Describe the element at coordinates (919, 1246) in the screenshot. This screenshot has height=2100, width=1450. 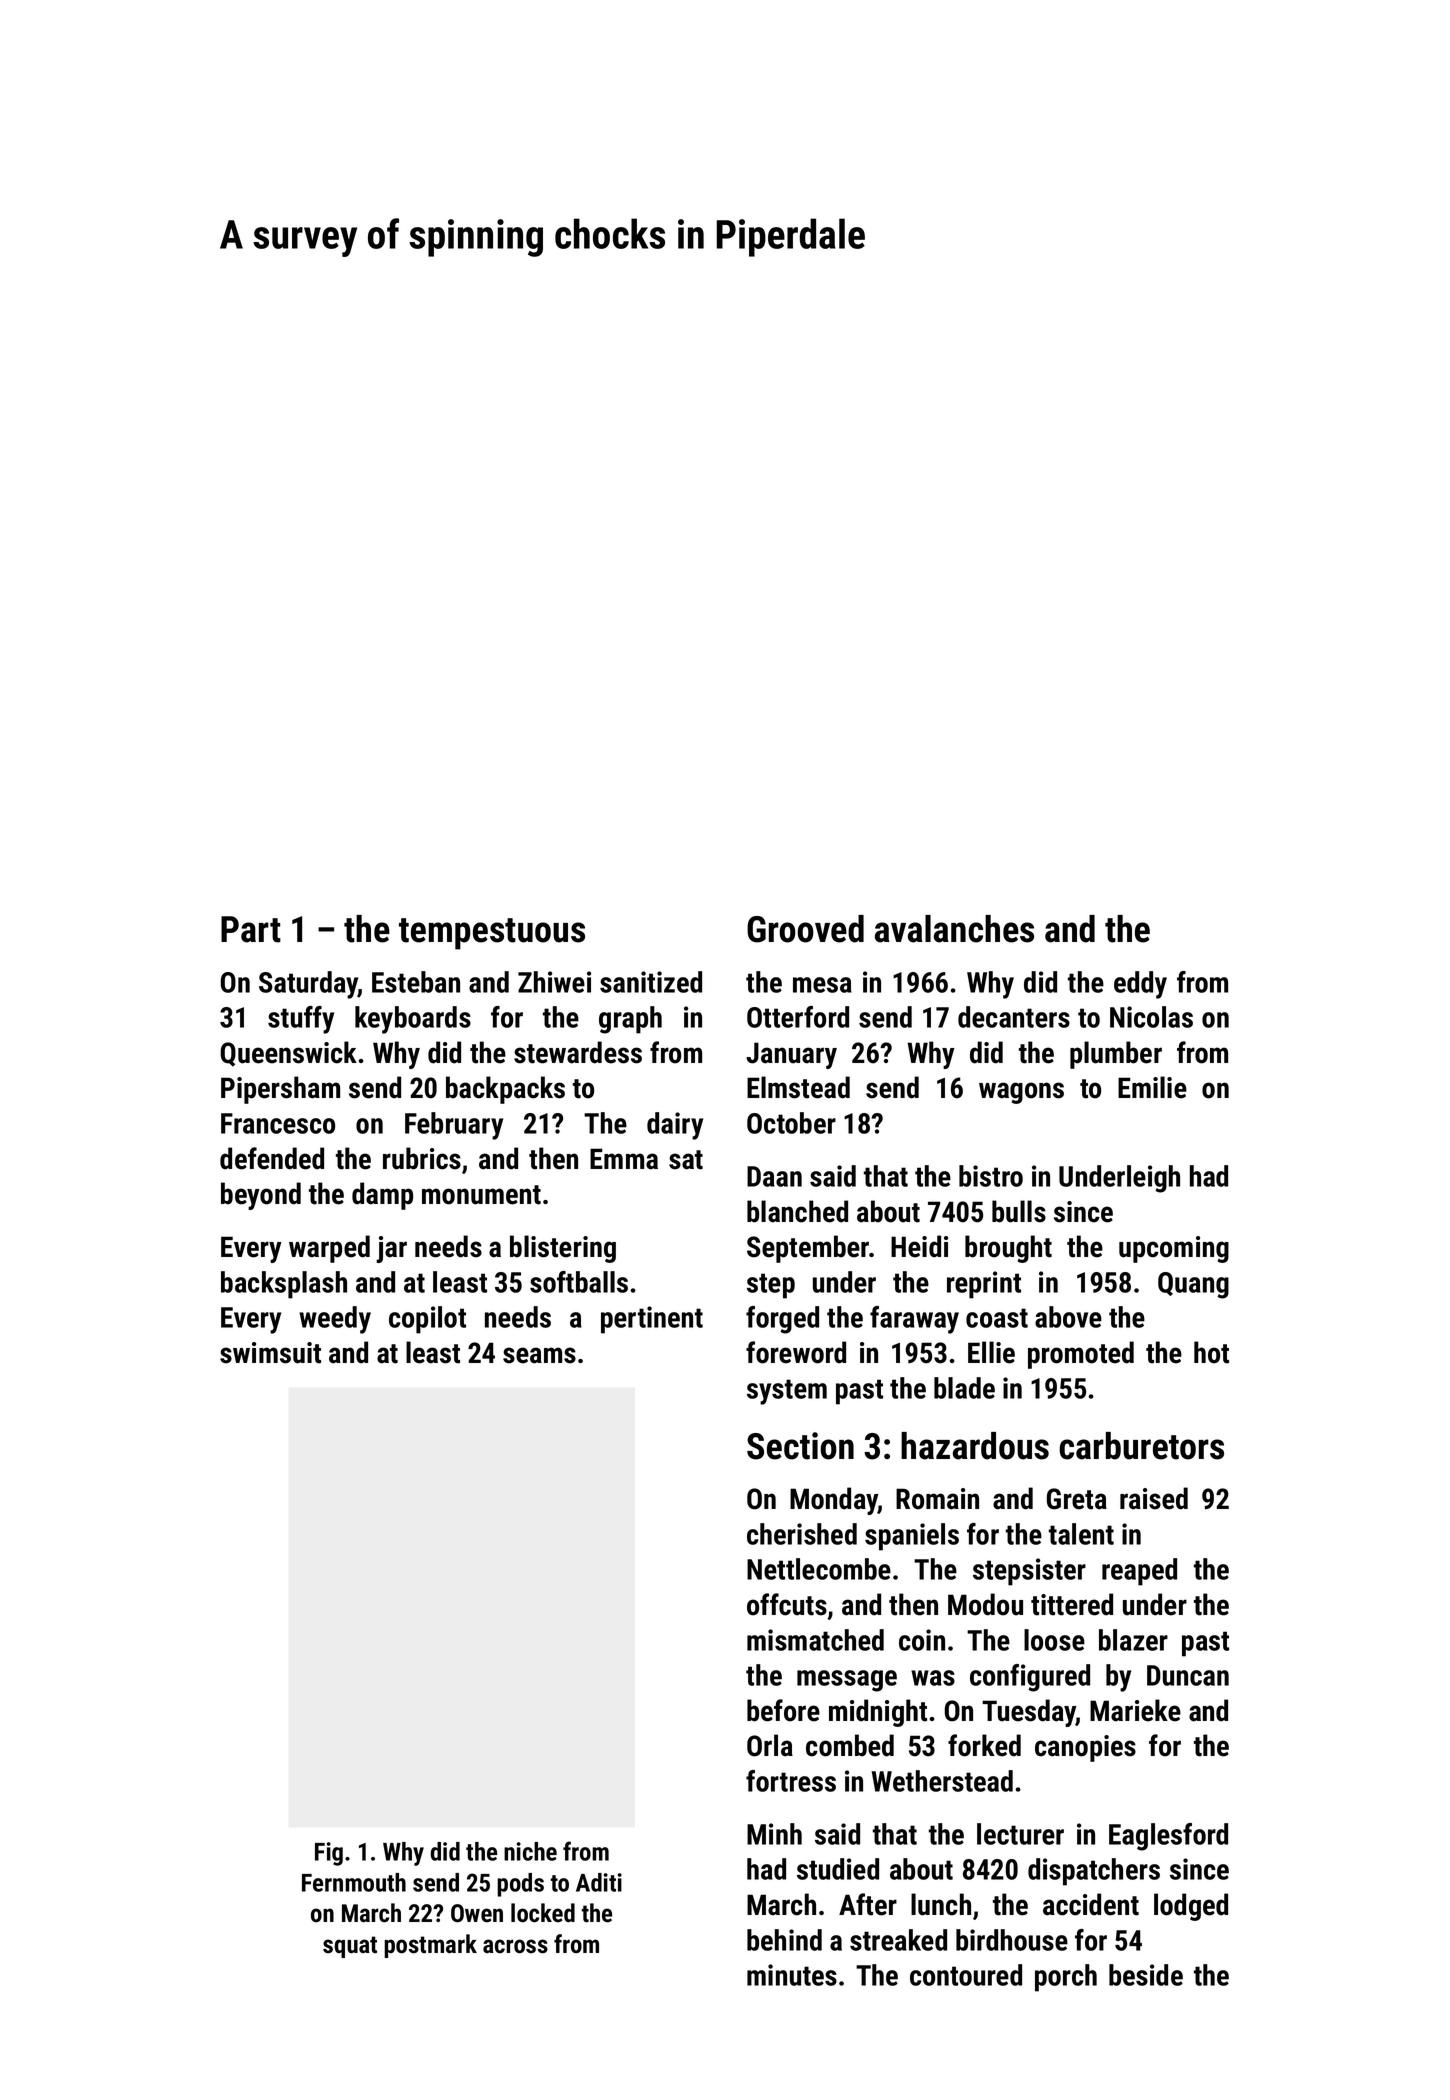
I see `Heidi` at that location.
